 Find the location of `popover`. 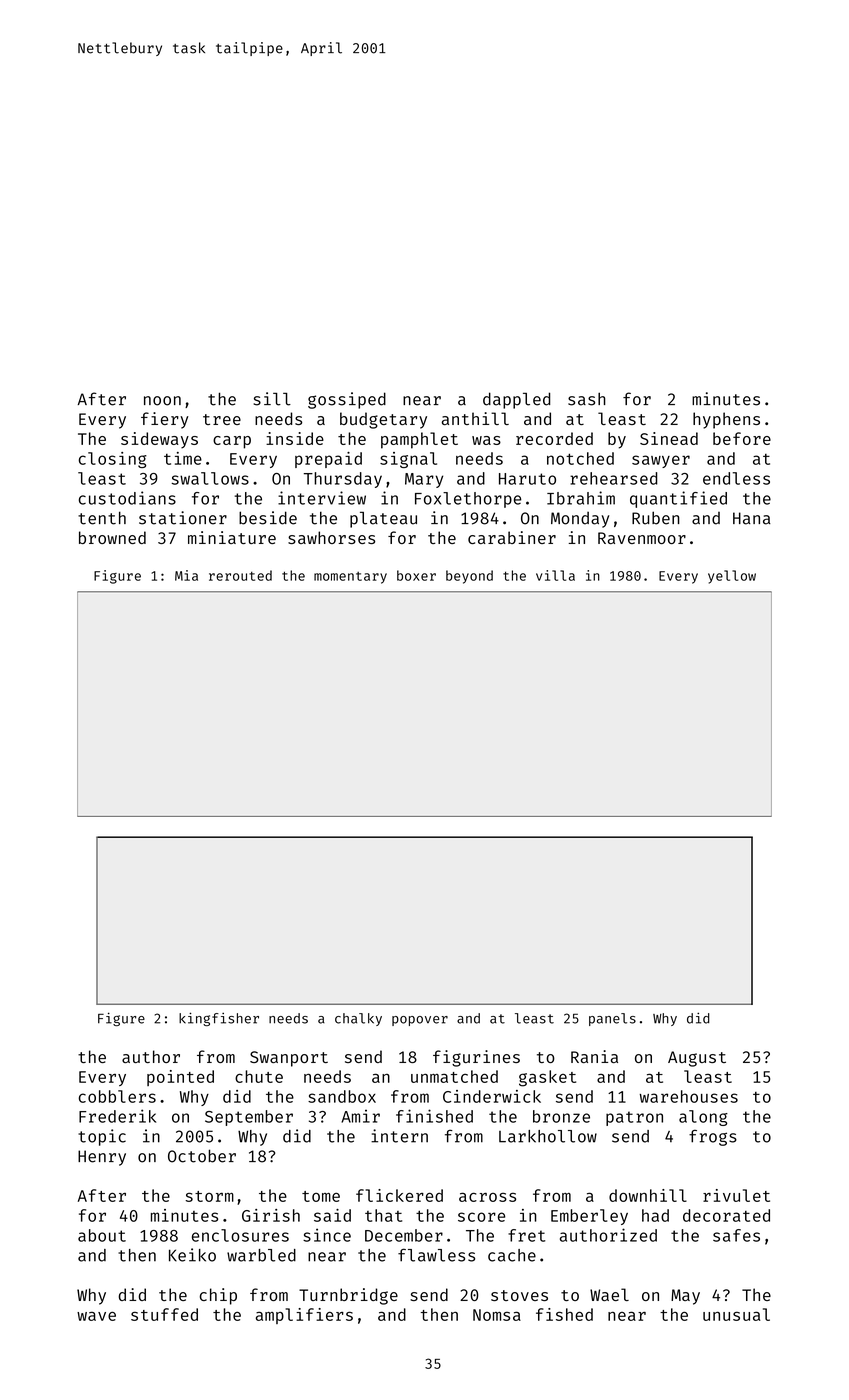

popover is located at coordinates (420, 1021).
